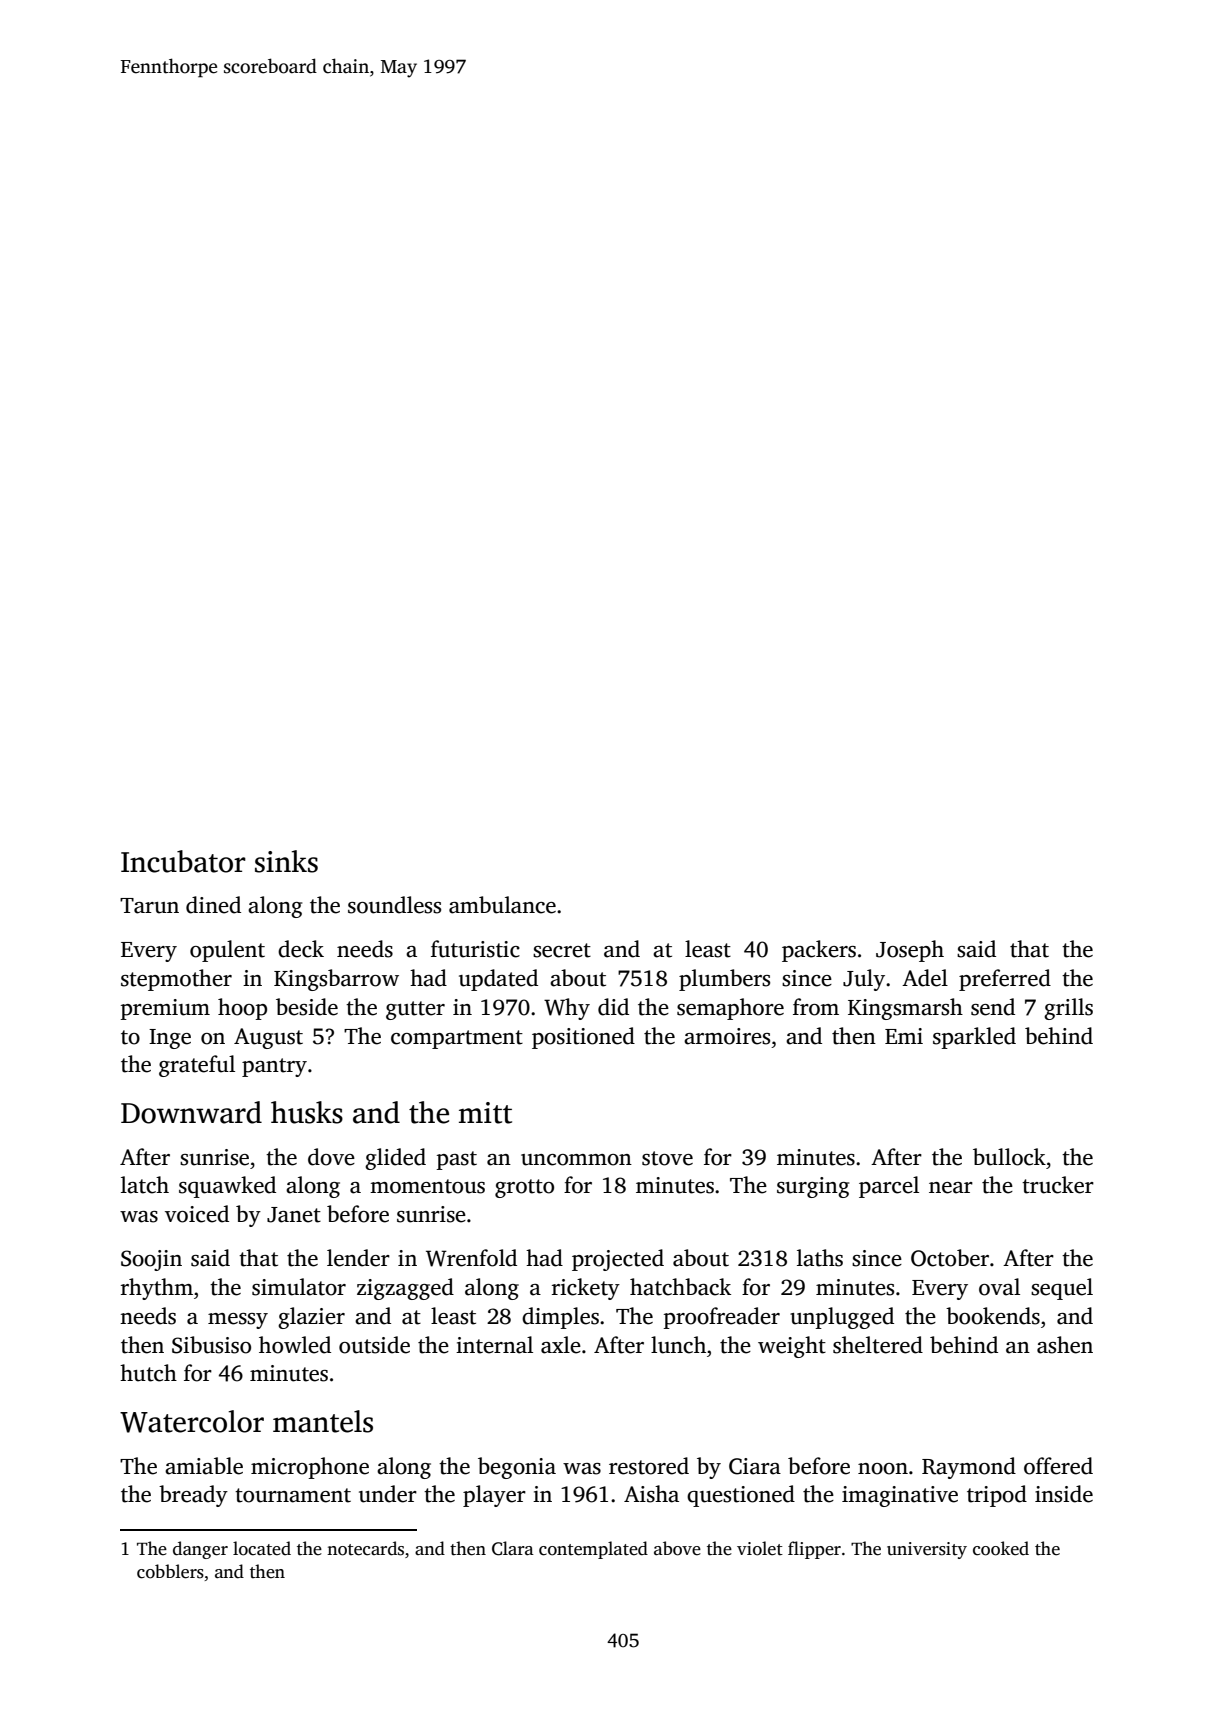 The width and height of the page is (1214, 1716). I want to click on mantels, so click(323, 1421).
